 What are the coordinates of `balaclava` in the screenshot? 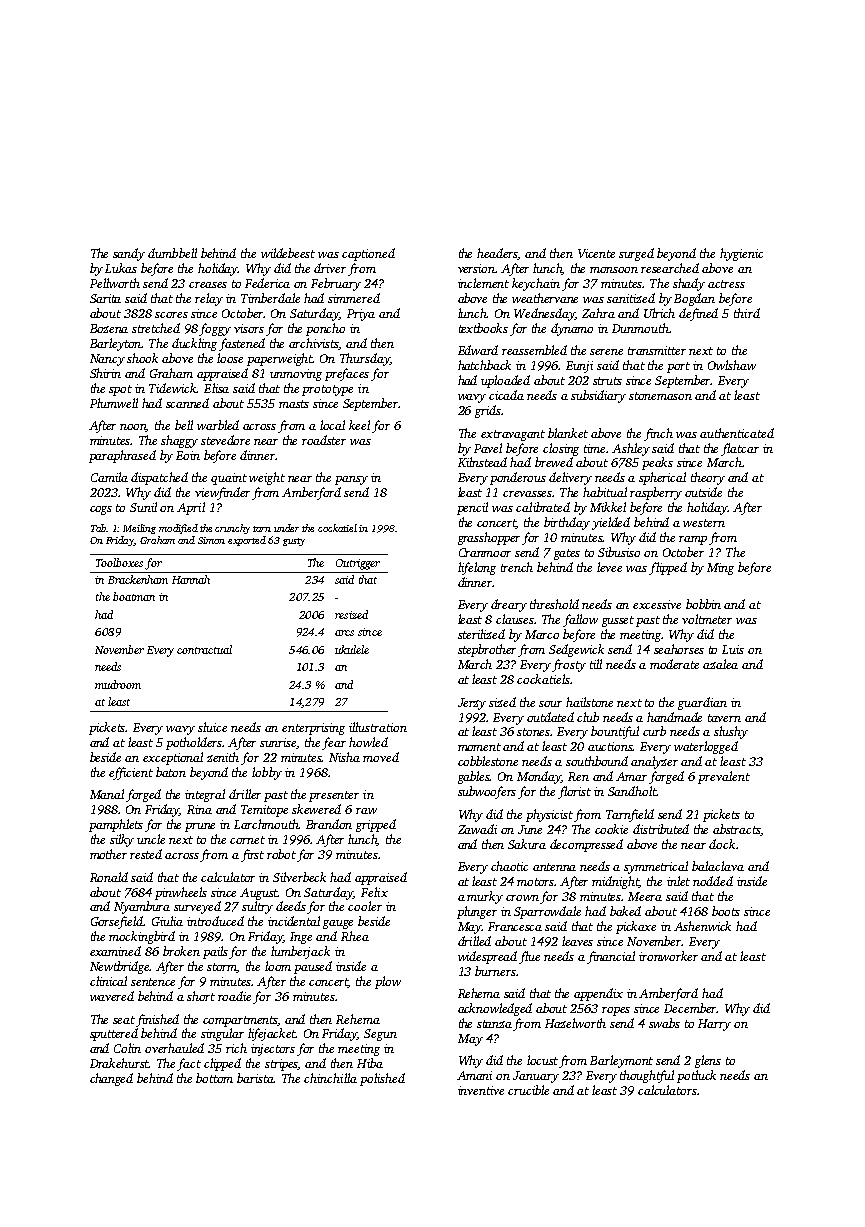 It's located at (718, 866).
